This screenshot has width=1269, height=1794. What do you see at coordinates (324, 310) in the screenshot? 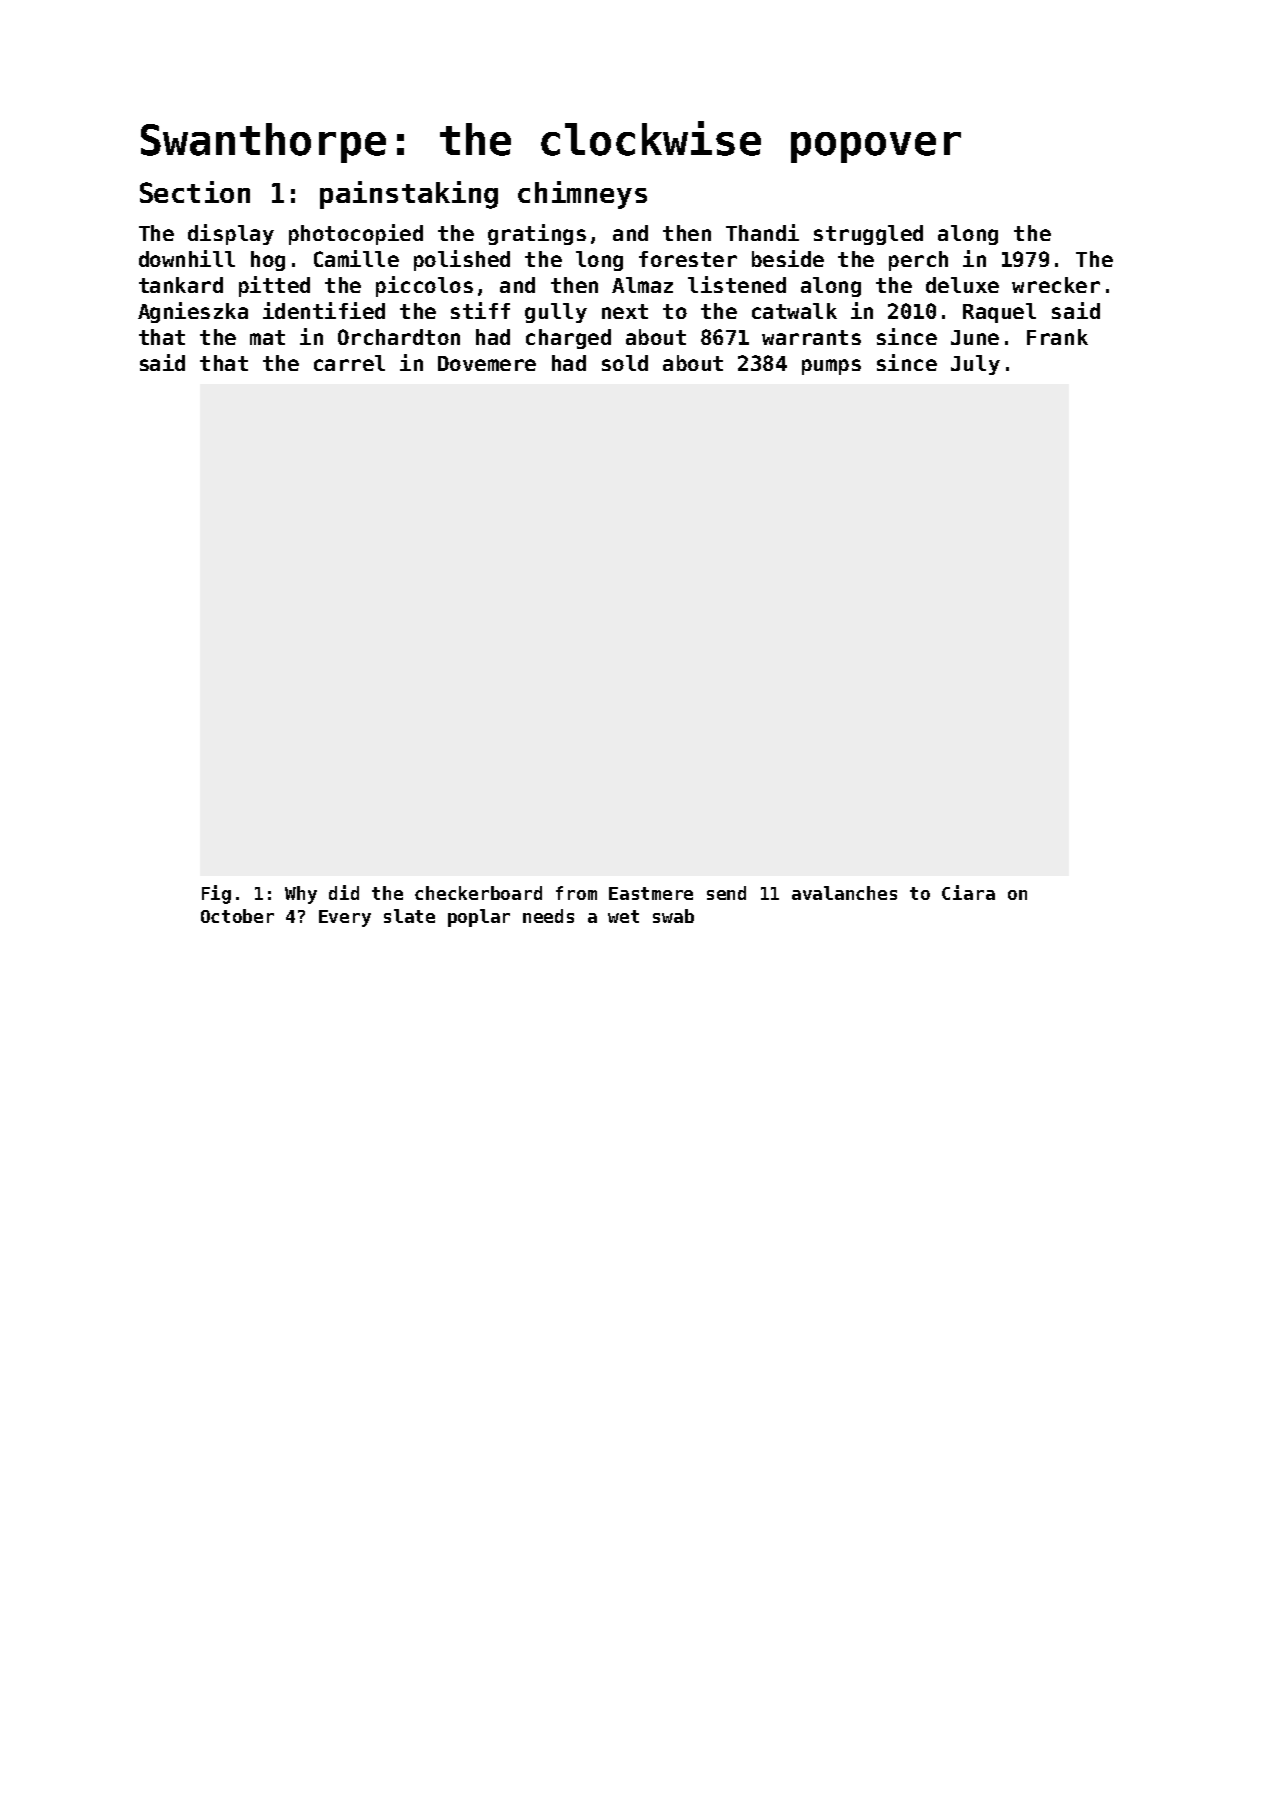
I see `identified` at bounding box center [324, 310].
